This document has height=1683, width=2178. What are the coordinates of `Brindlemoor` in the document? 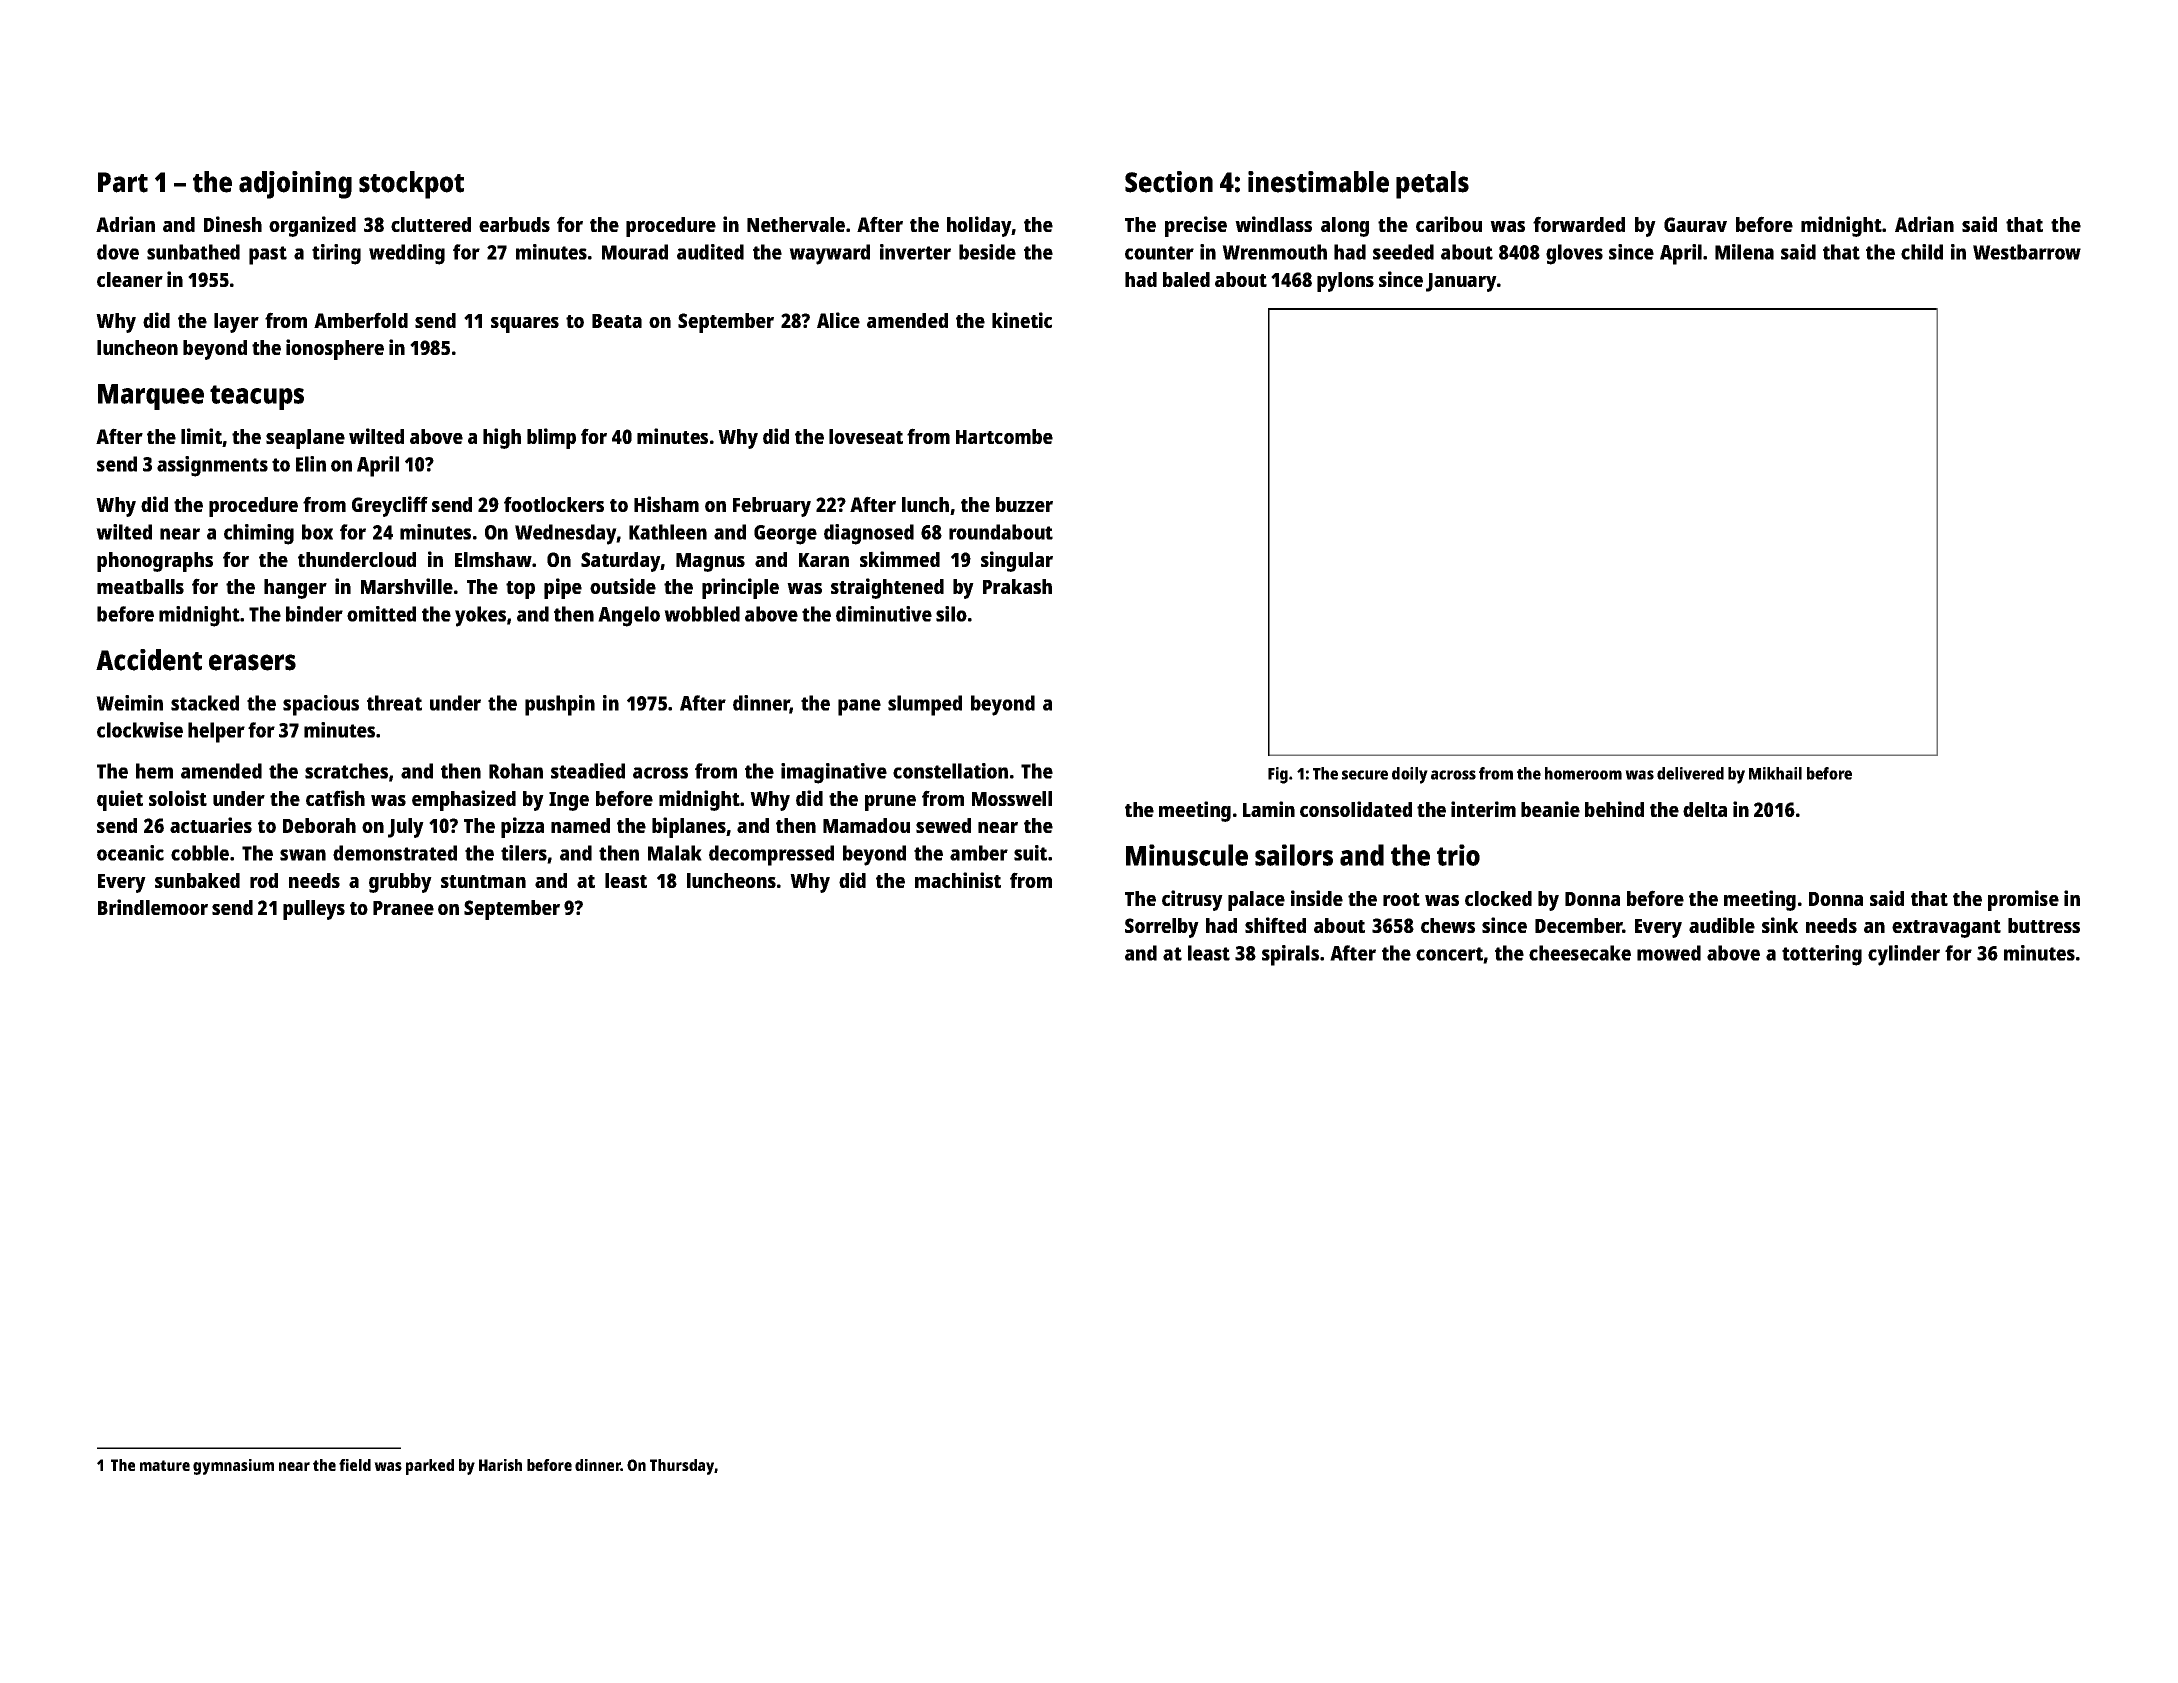 It's located at (153, 907).
